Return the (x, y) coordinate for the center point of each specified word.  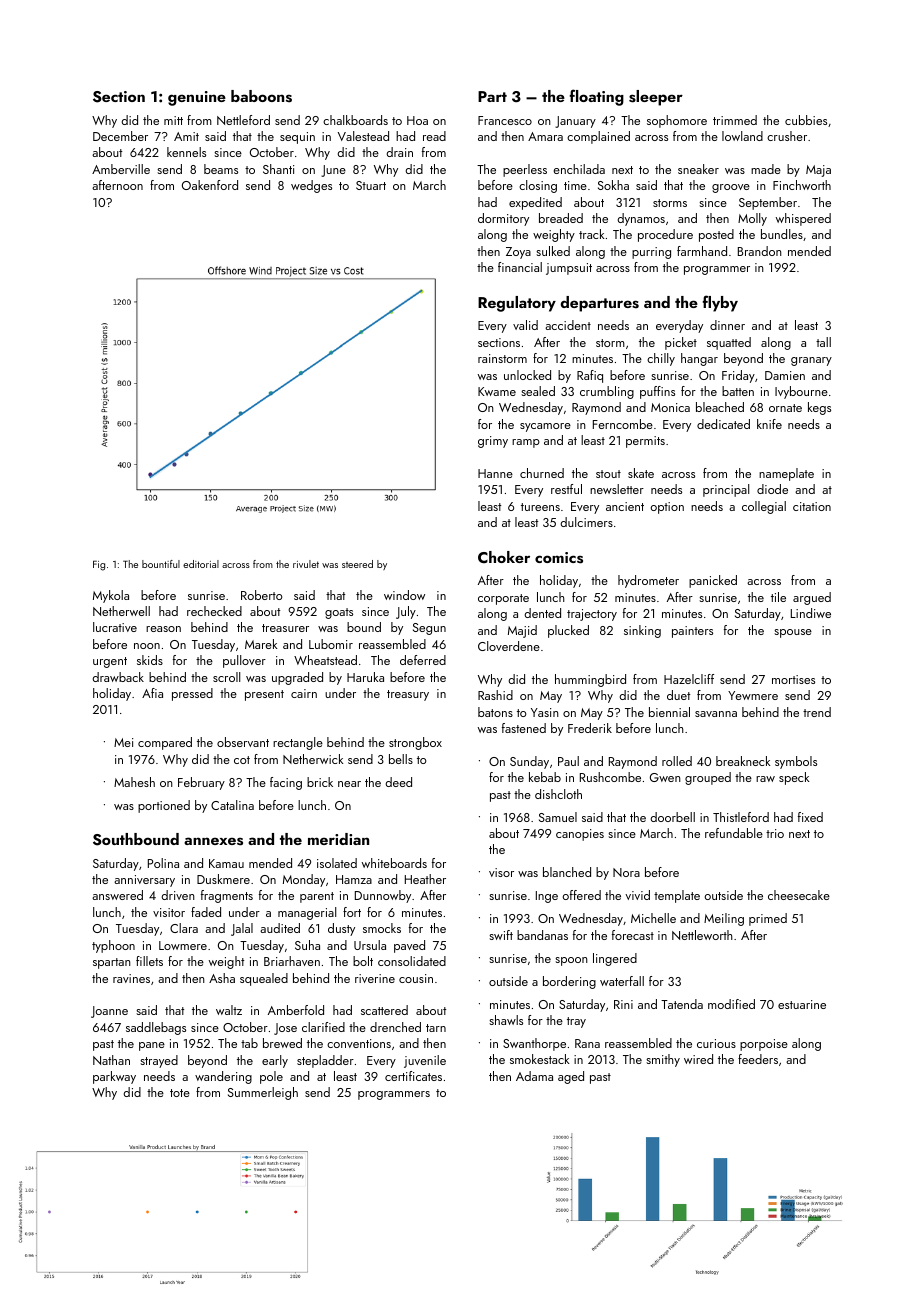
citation (812, 506)
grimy (493, 442)
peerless (525, 170)
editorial (201, 564)
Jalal (242, 929)
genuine (197, 98)
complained (598, 137)
